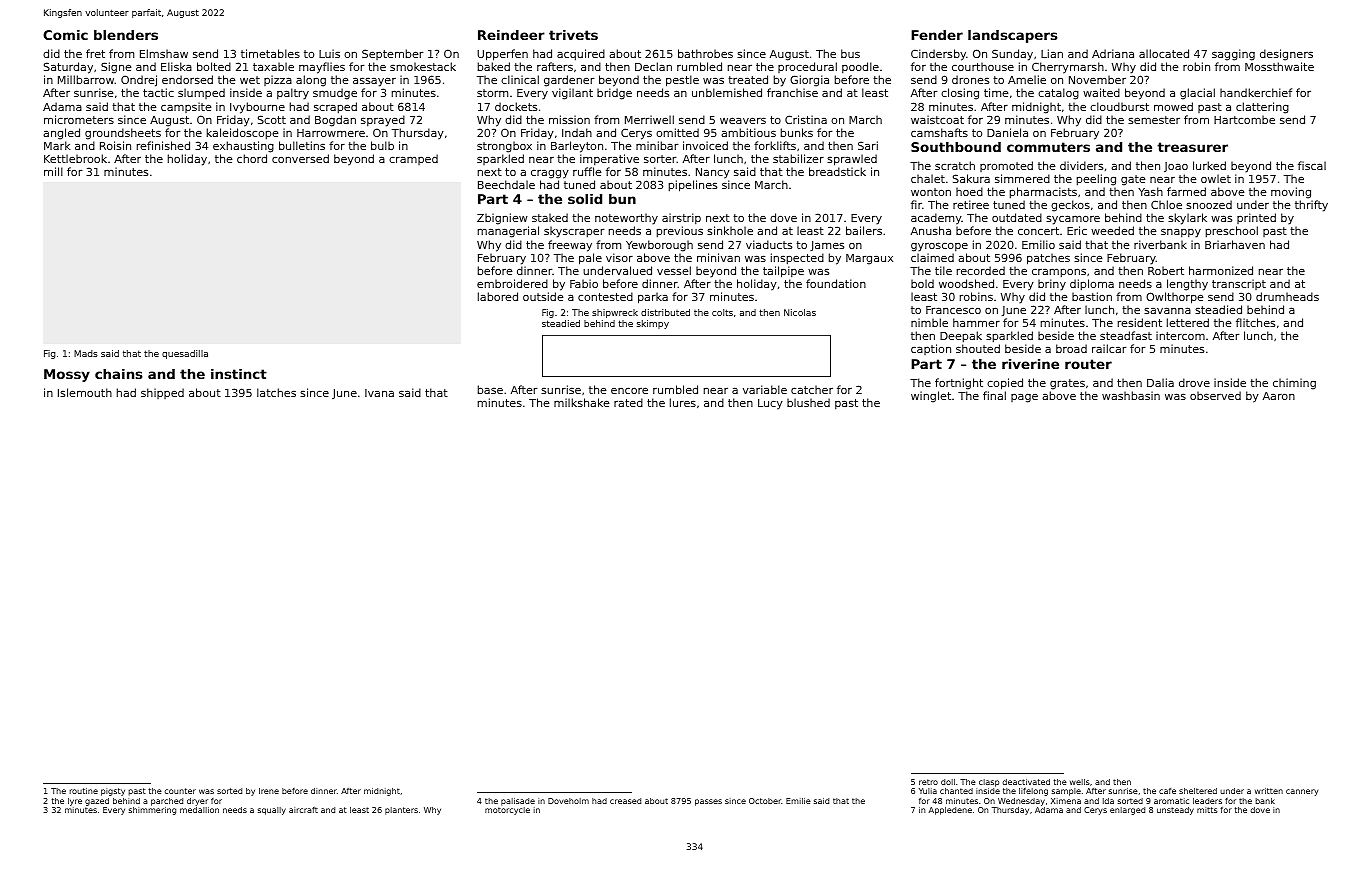 This document has width=1372, height=887. What do you see at coordinates (1080, 782) in the document?
I see `wells` at bounding box center [1080, 782].
